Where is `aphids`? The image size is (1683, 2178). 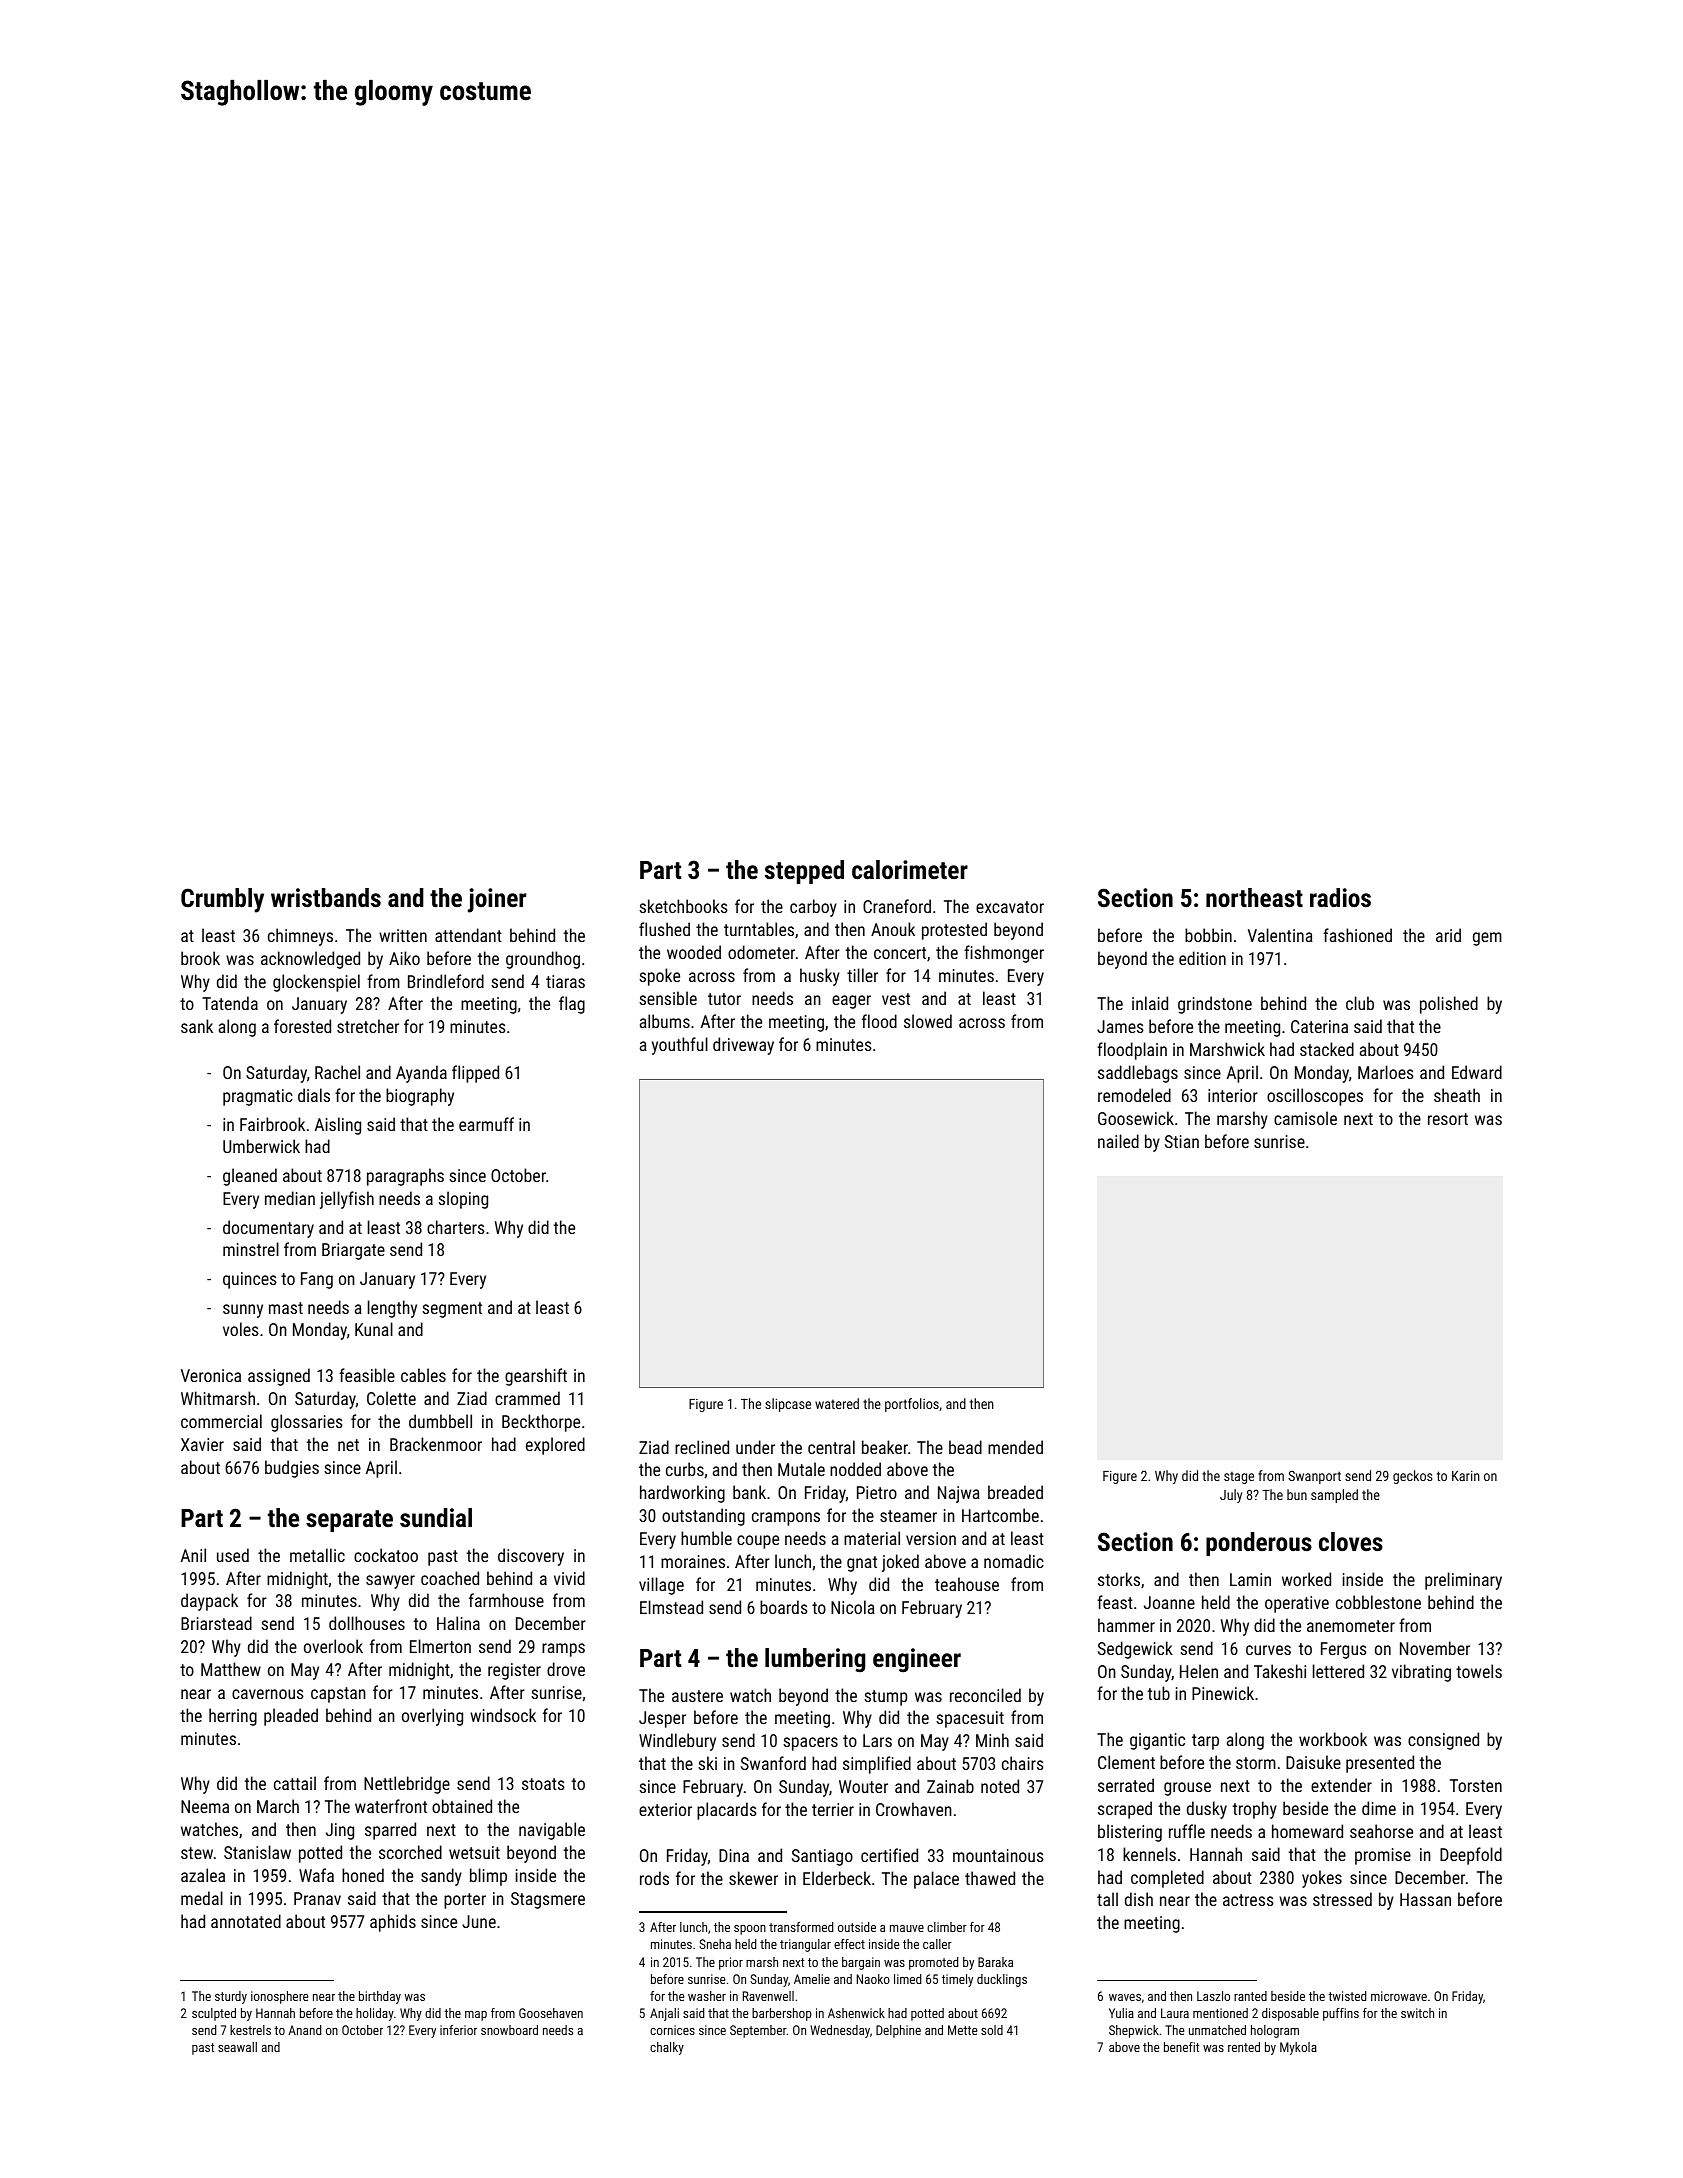 aphids is located at coordinates (393, 1923).
